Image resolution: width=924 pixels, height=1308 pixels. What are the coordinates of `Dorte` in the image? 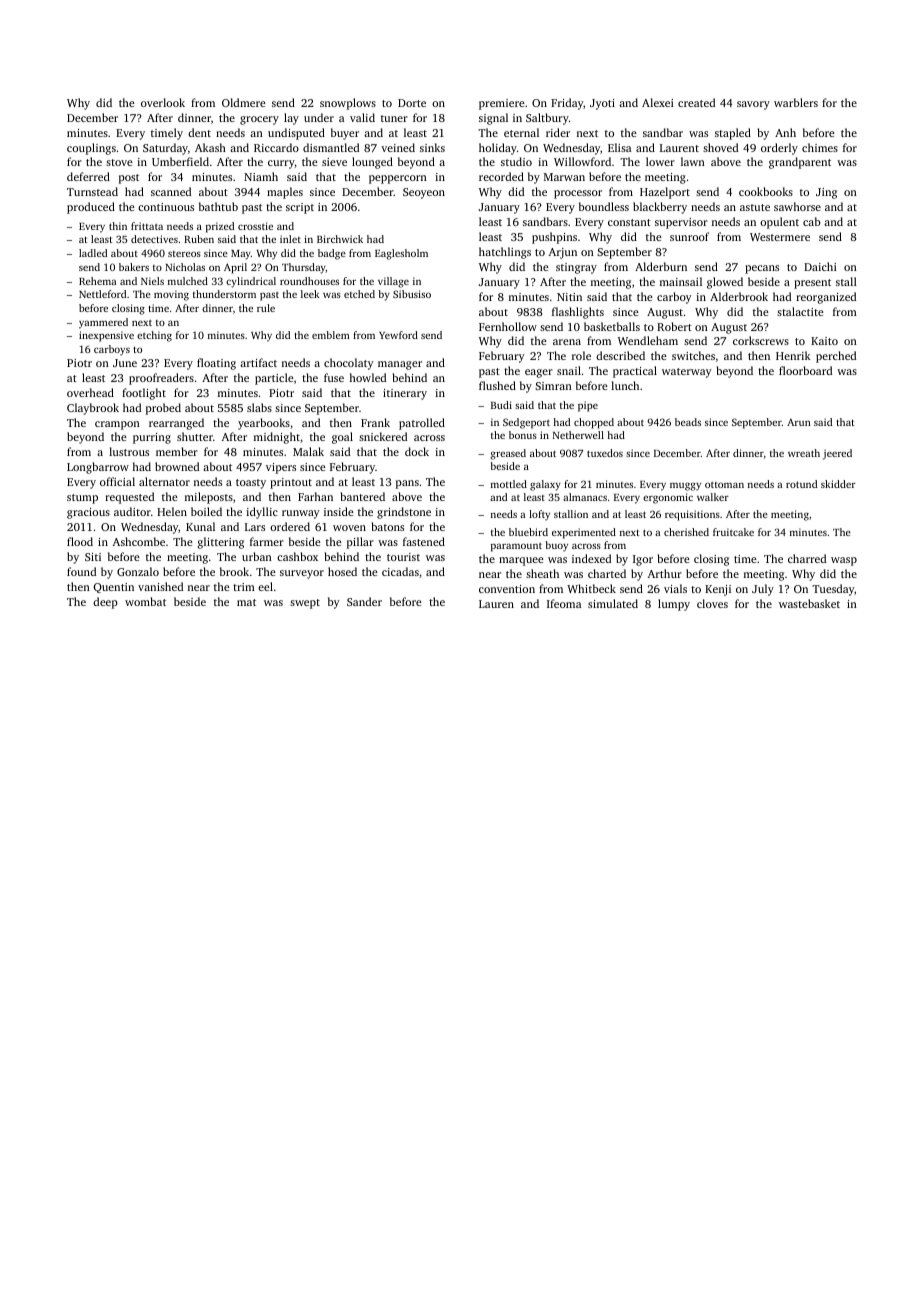 It's located at (412, 103).
